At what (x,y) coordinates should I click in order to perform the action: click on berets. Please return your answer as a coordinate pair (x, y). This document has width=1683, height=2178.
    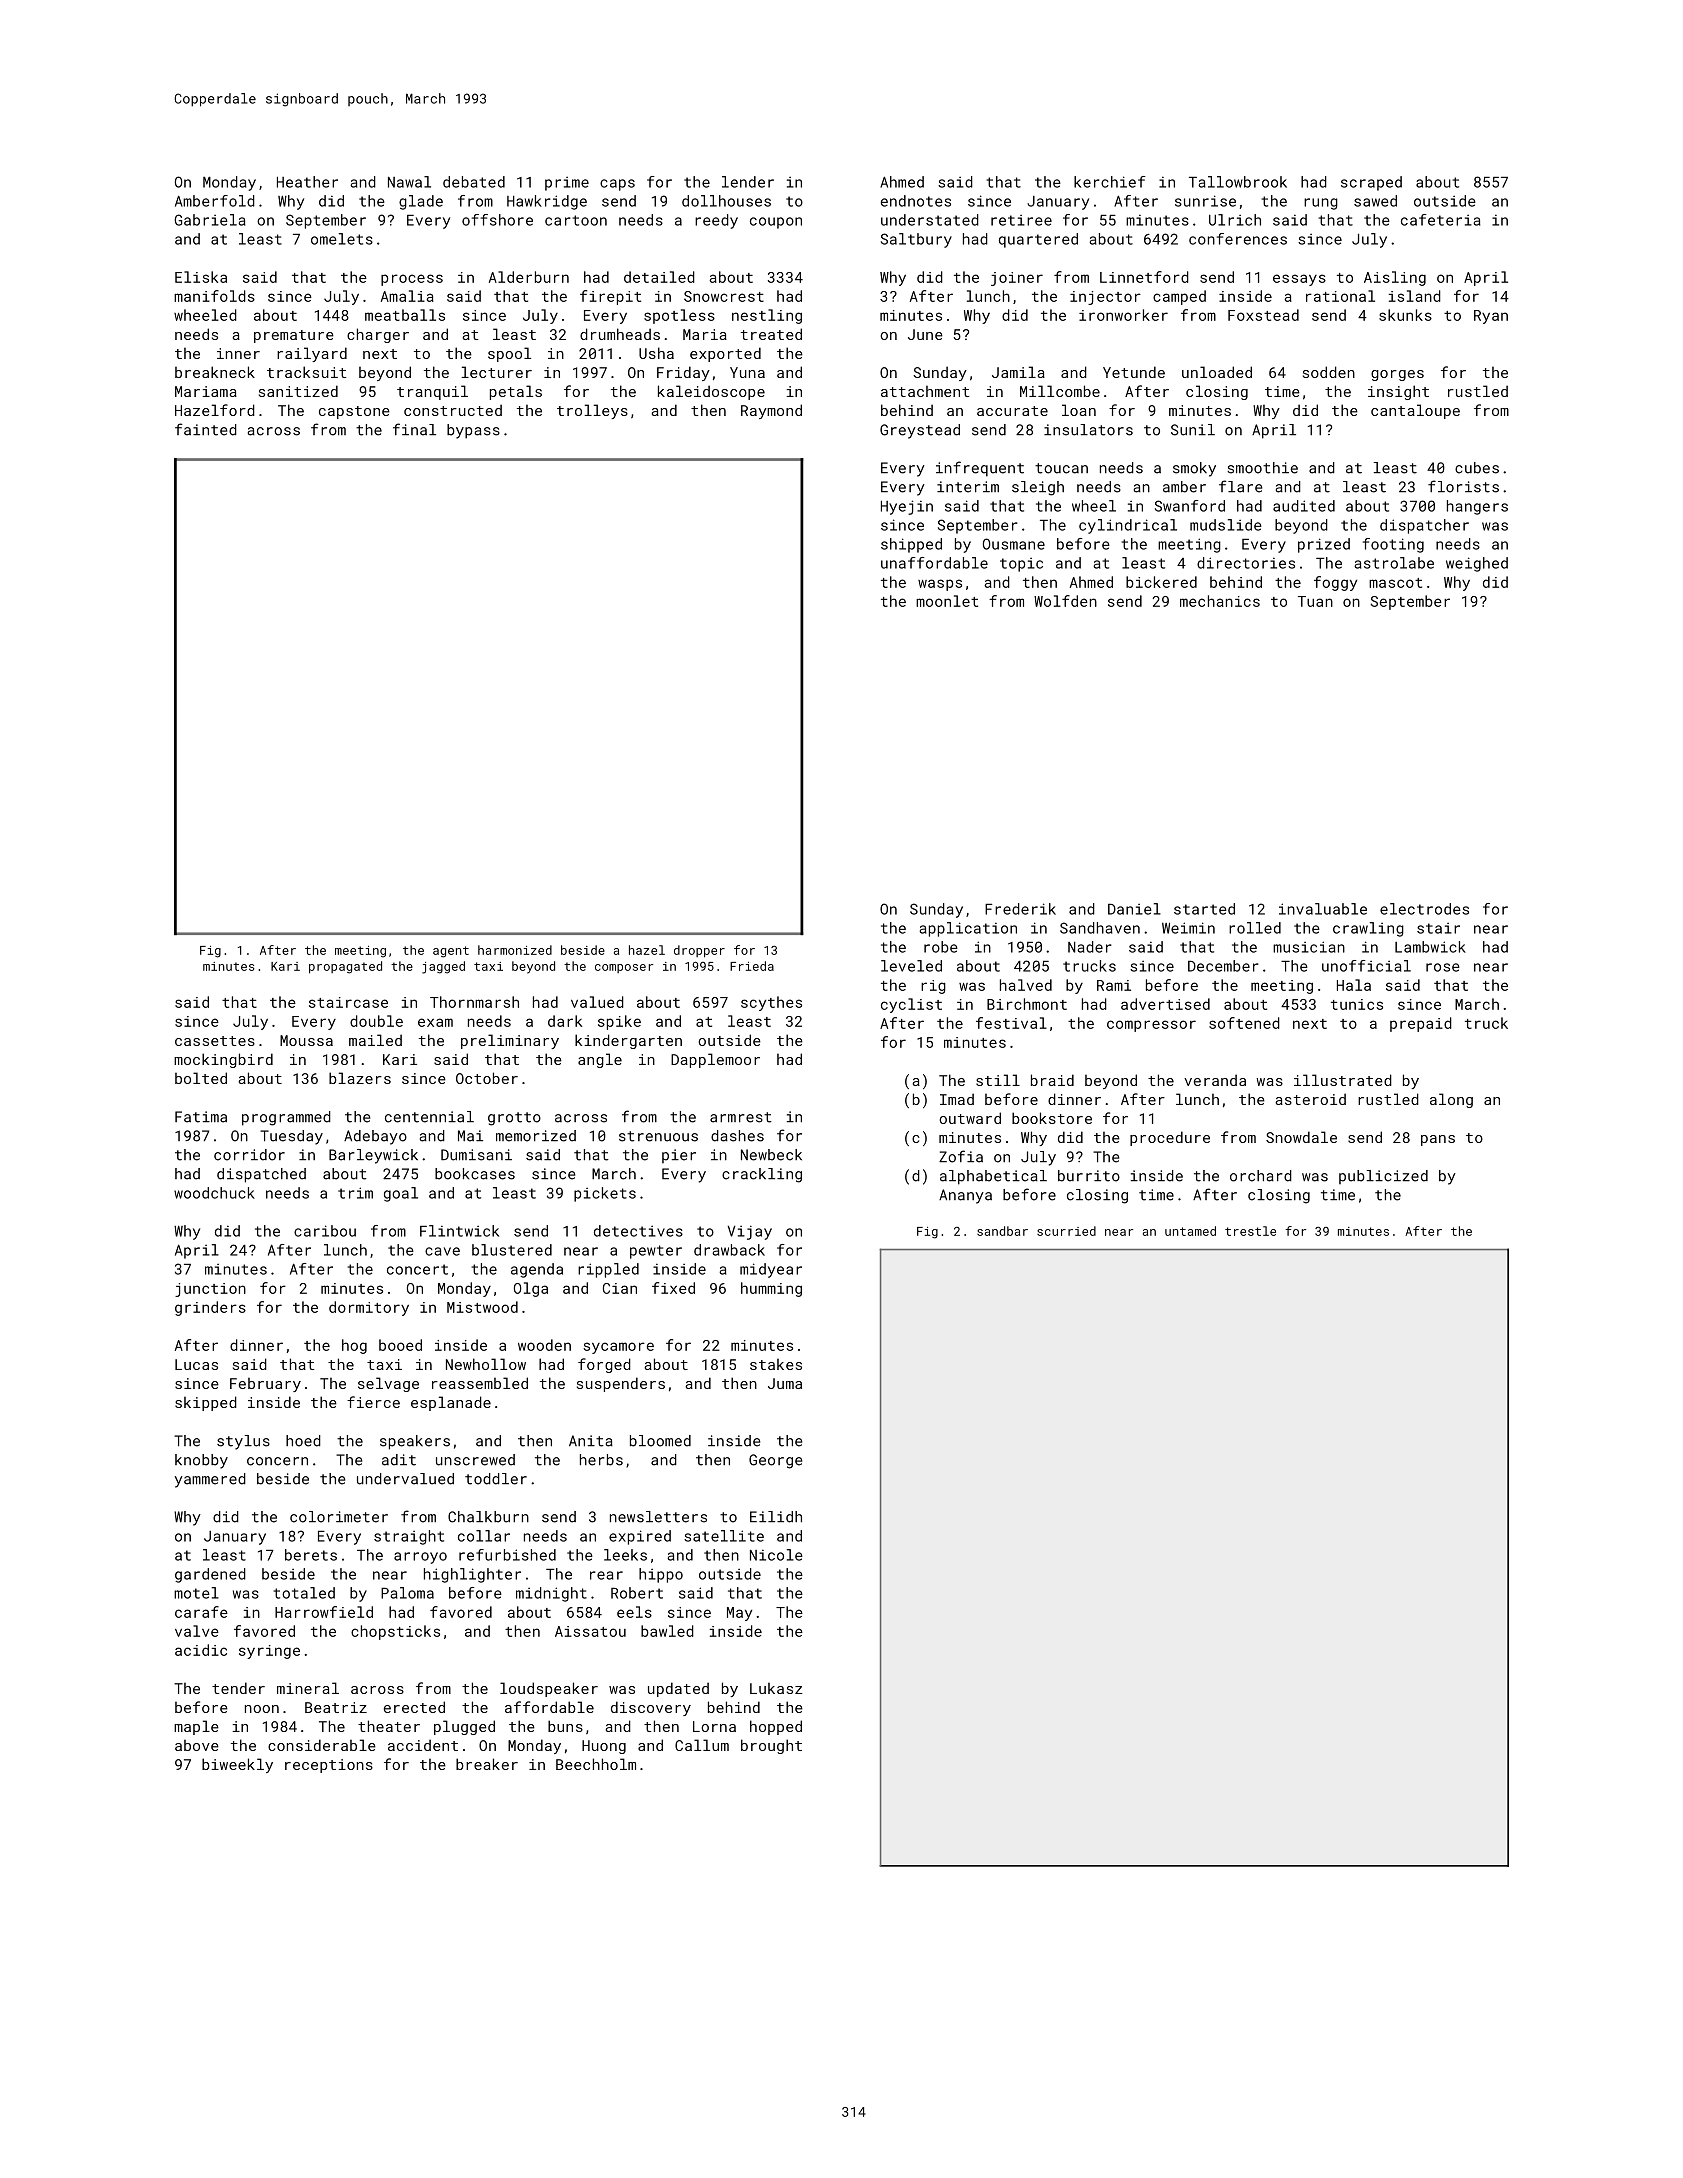
    Looking at the image, I should click on (311, 1555).
